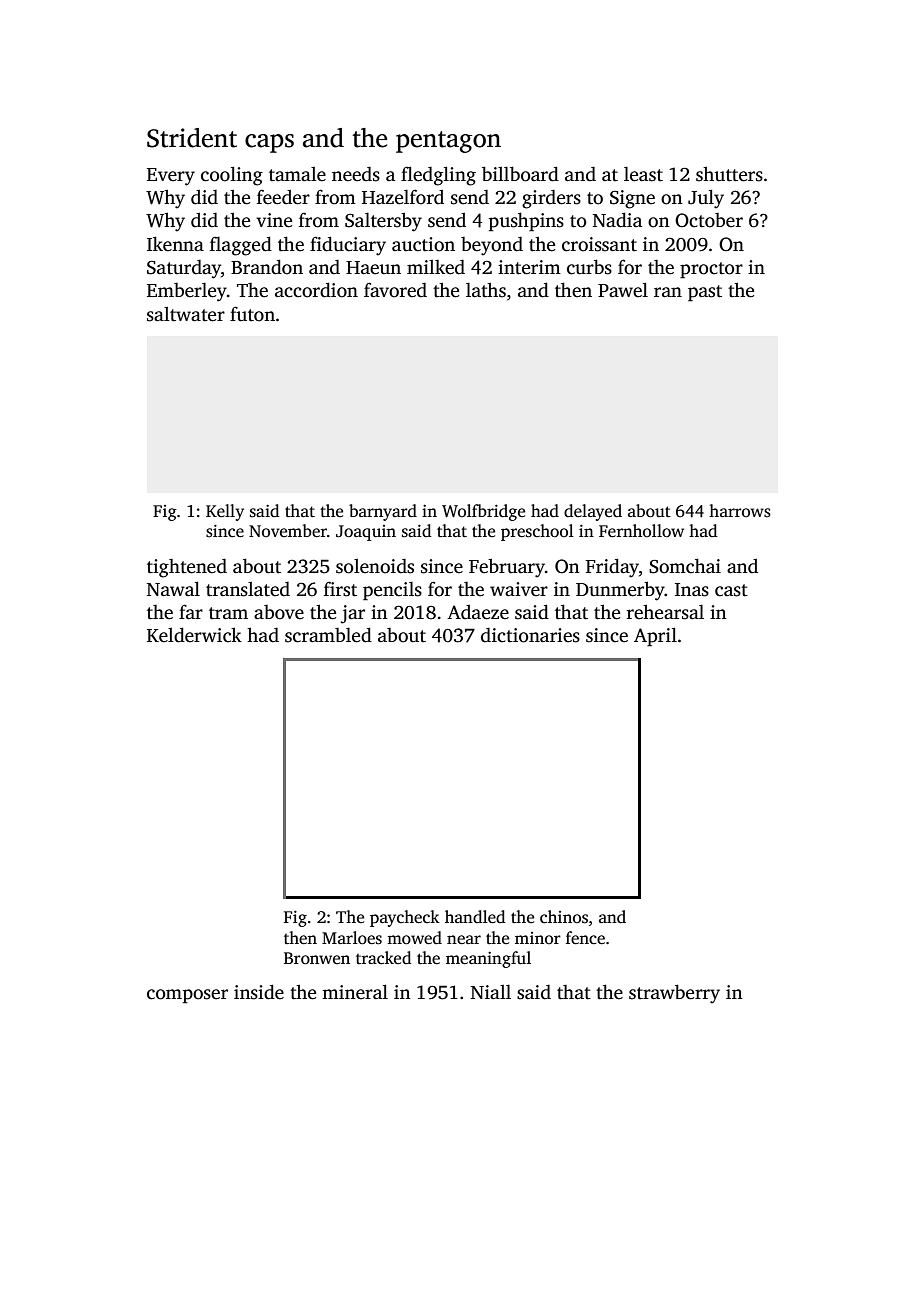 The width and height of the screenshot is (924, 1311). I want to click on Strident, so click(192, 138).
